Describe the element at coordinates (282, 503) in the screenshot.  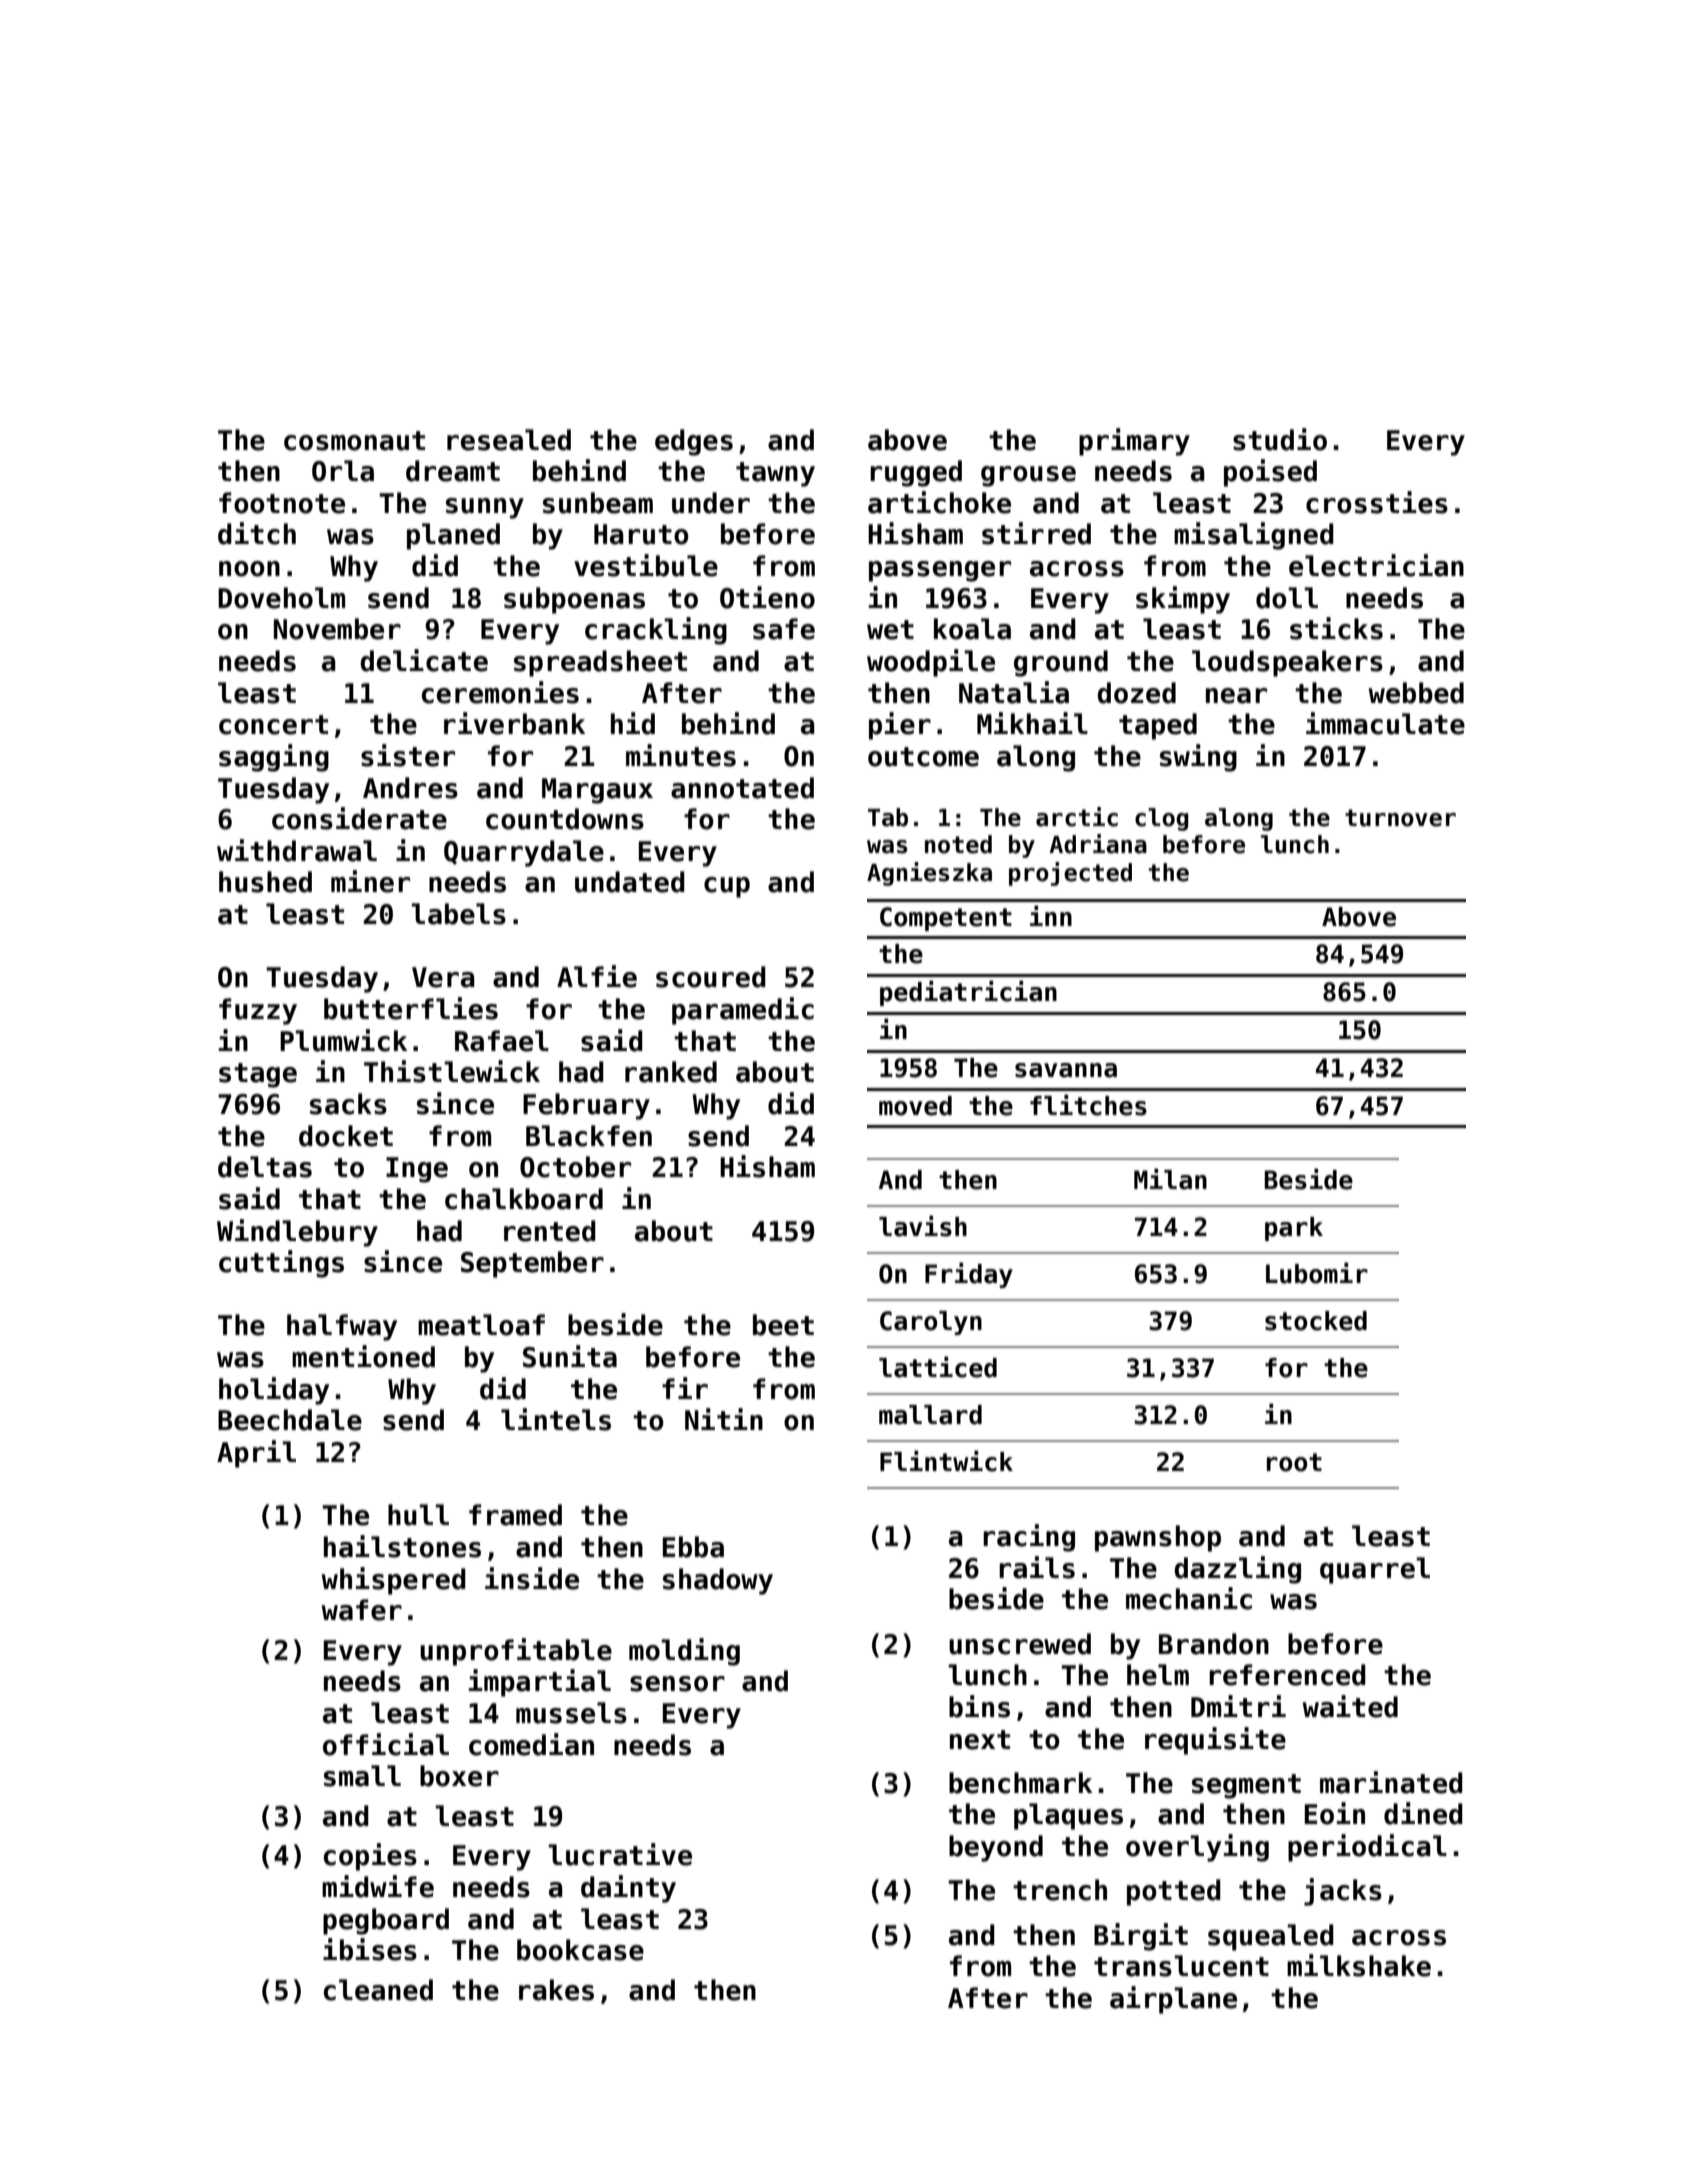
I see `footnote` at that location.
